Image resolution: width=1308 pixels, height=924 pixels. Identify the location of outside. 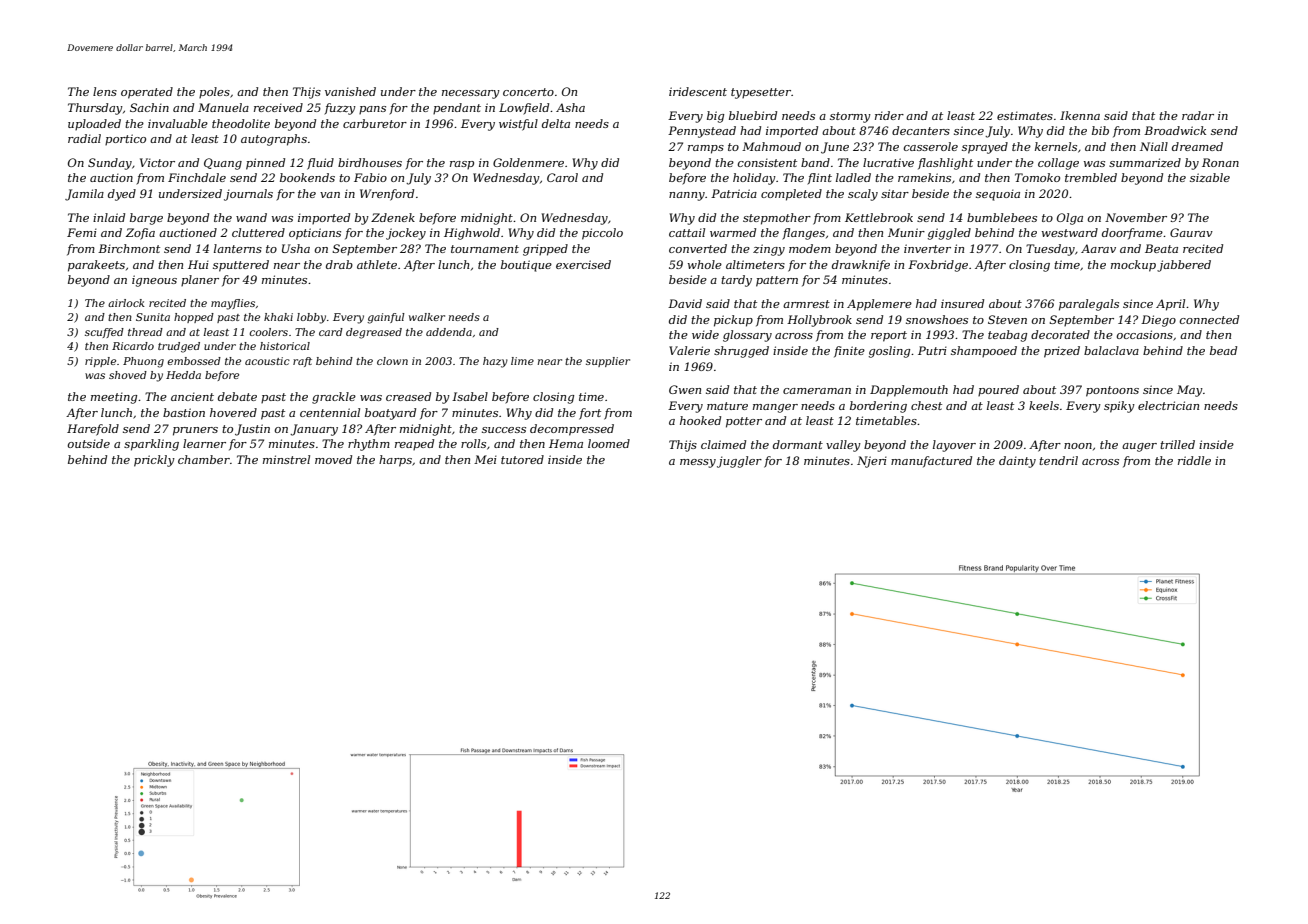
(88, 443).
